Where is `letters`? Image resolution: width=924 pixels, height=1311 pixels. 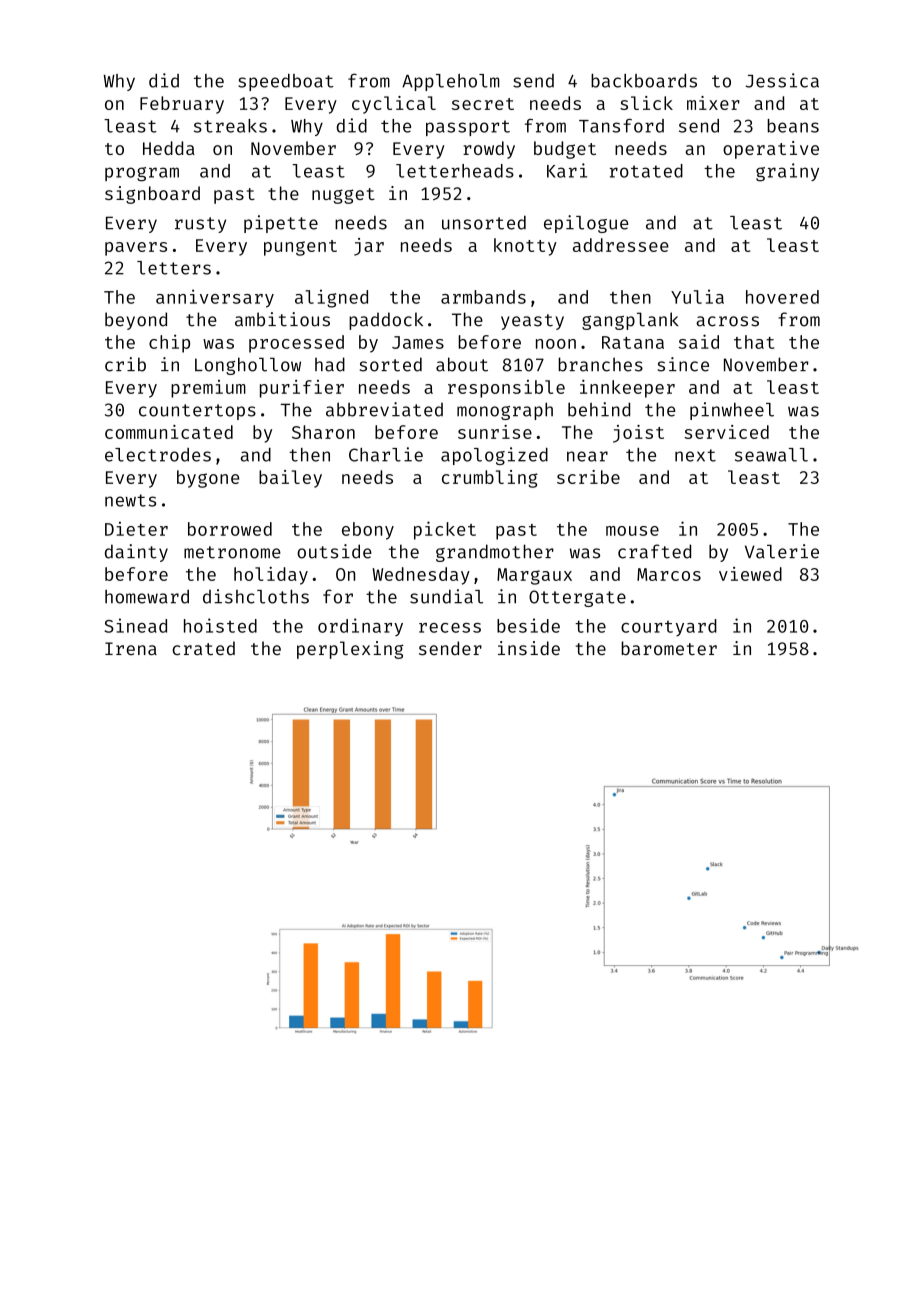
letters is located at coordinates (174, 268).
